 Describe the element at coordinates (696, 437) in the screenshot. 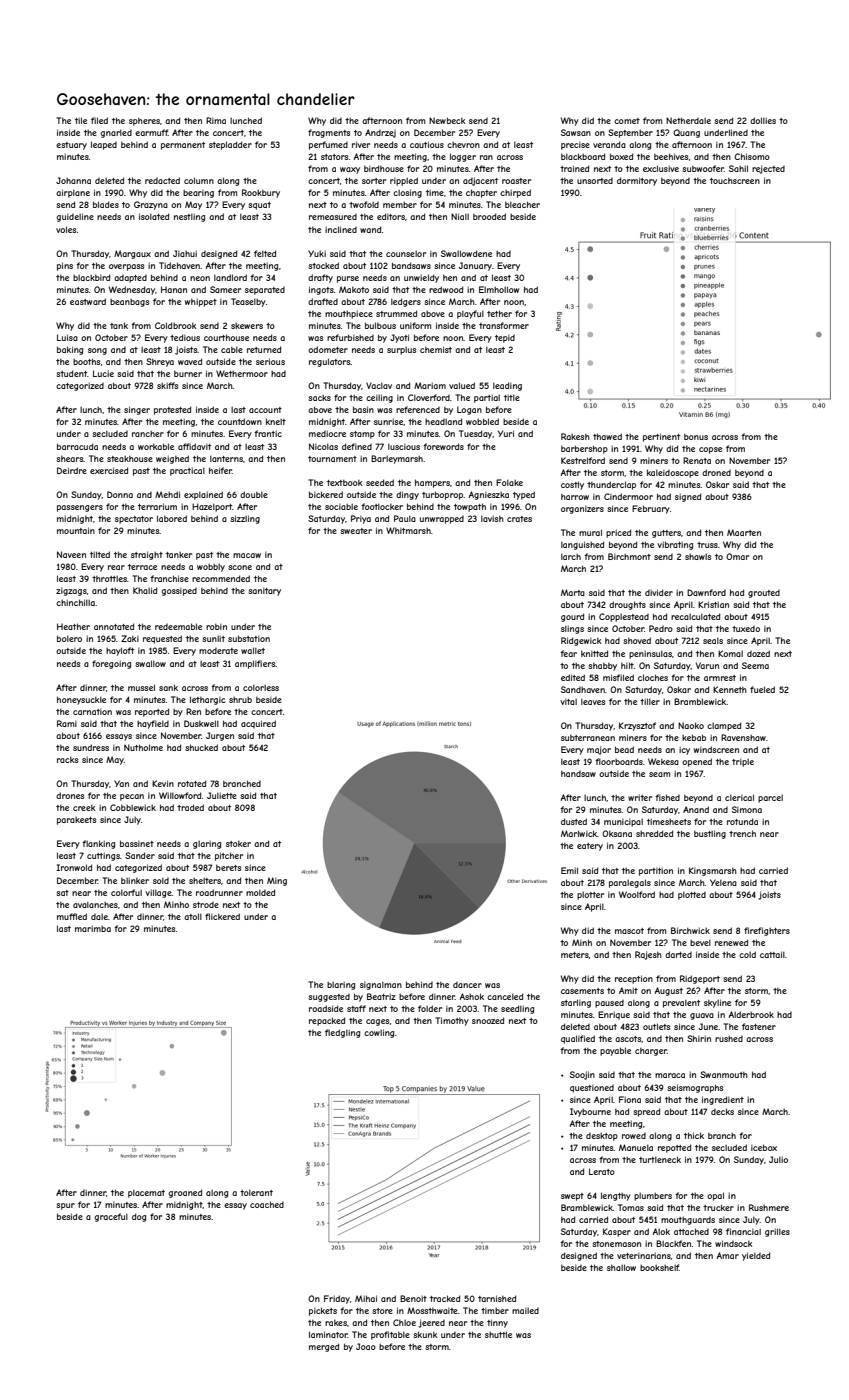

I see `bonus` at that location.
